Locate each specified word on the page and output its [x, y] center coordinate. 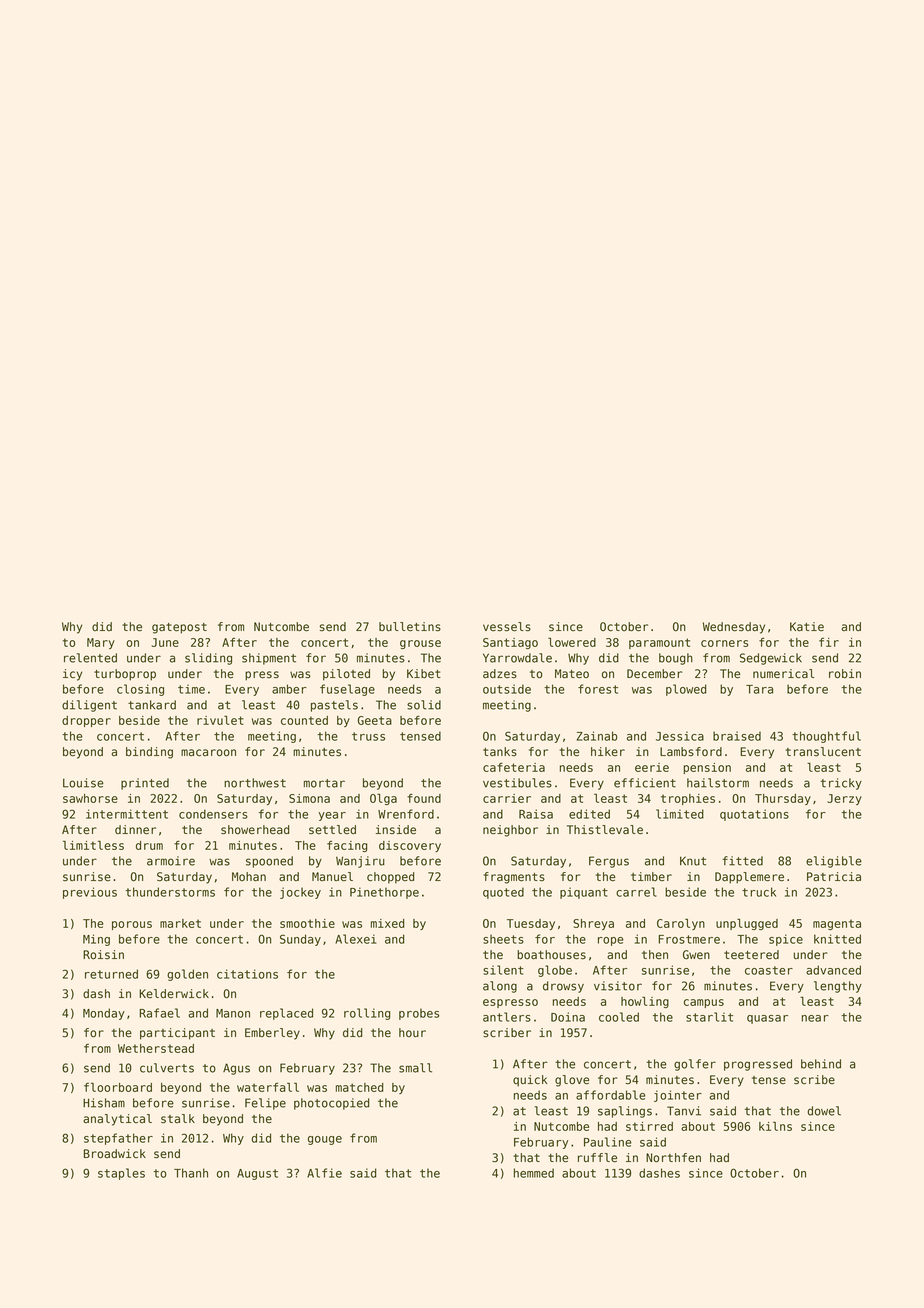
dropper [86, 721]
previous [90, 893]
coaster [769, 970]
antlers [507, 1017]
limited [680, 814]
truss [368, 736]
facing [347, 846]
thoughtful [826, 737]
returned [111, 974]
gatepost [179, 628]
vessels [507, 627]
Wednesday [734, 628]
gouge [325, 1140]
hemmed [534, 1173]
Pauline [608, 1142]
